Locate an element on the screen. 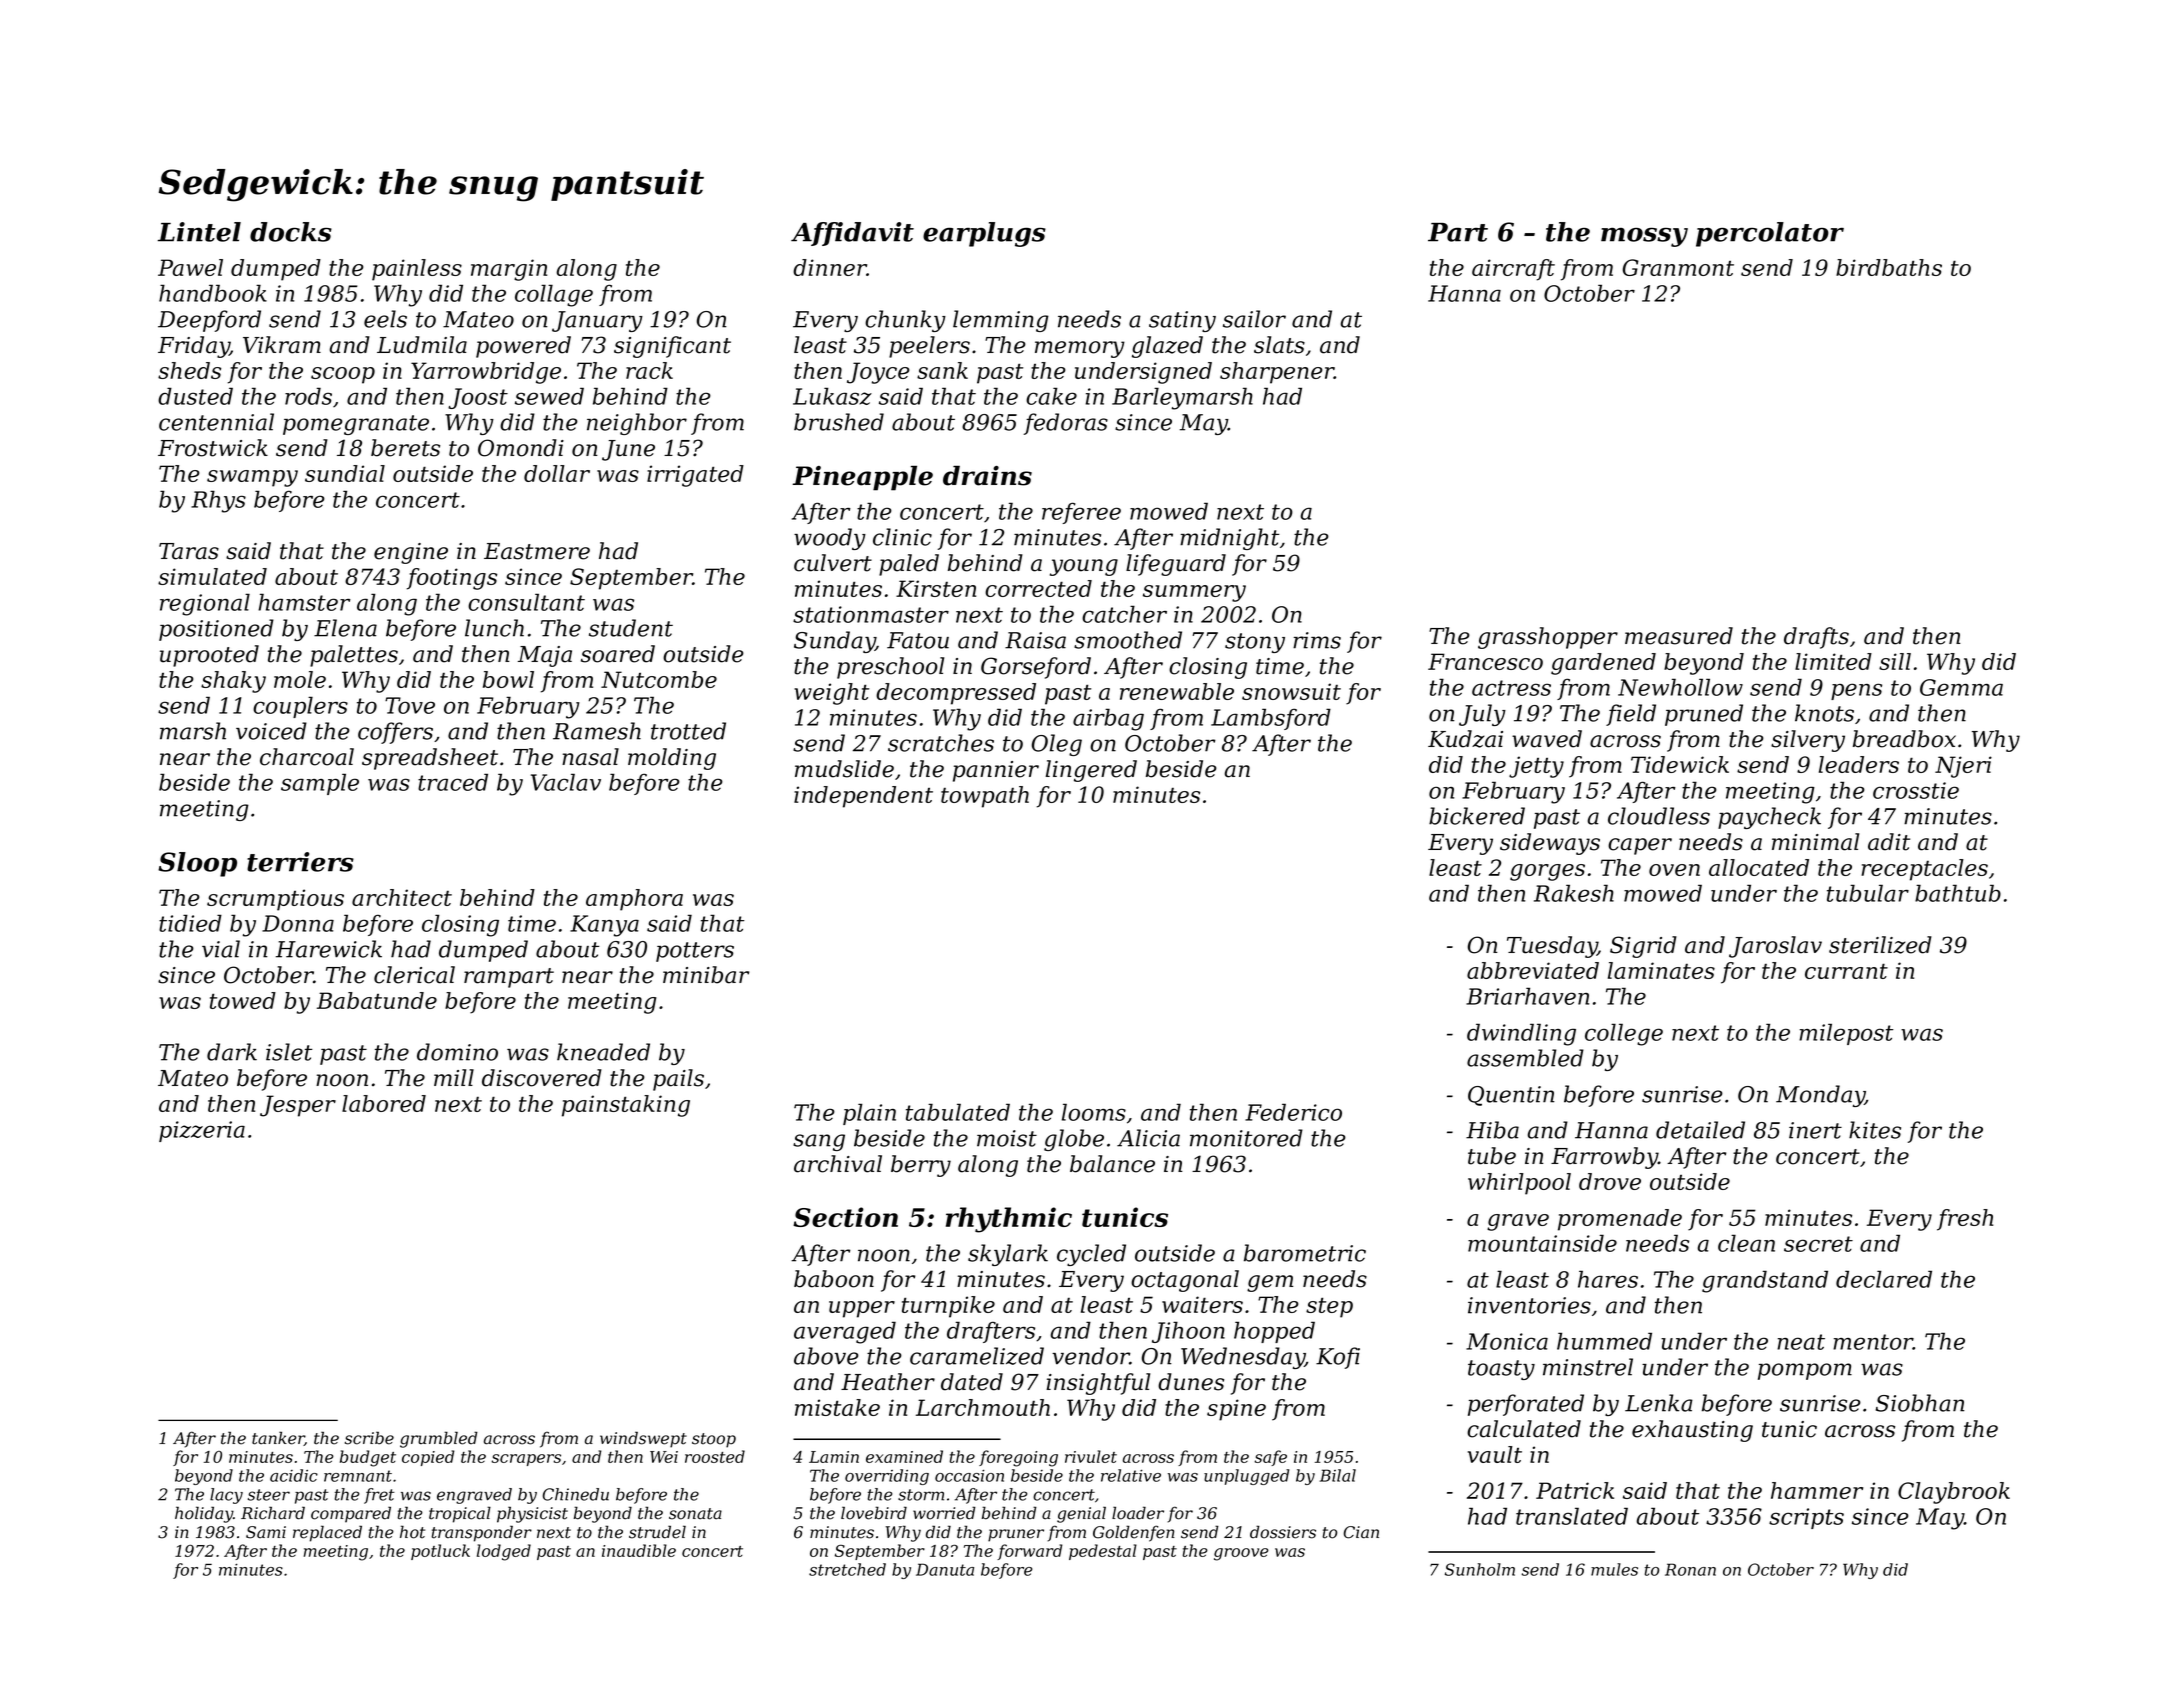 The height and width of the screenshot is (1683, 2178). monitored is located at coordinates (1246, 1138).
